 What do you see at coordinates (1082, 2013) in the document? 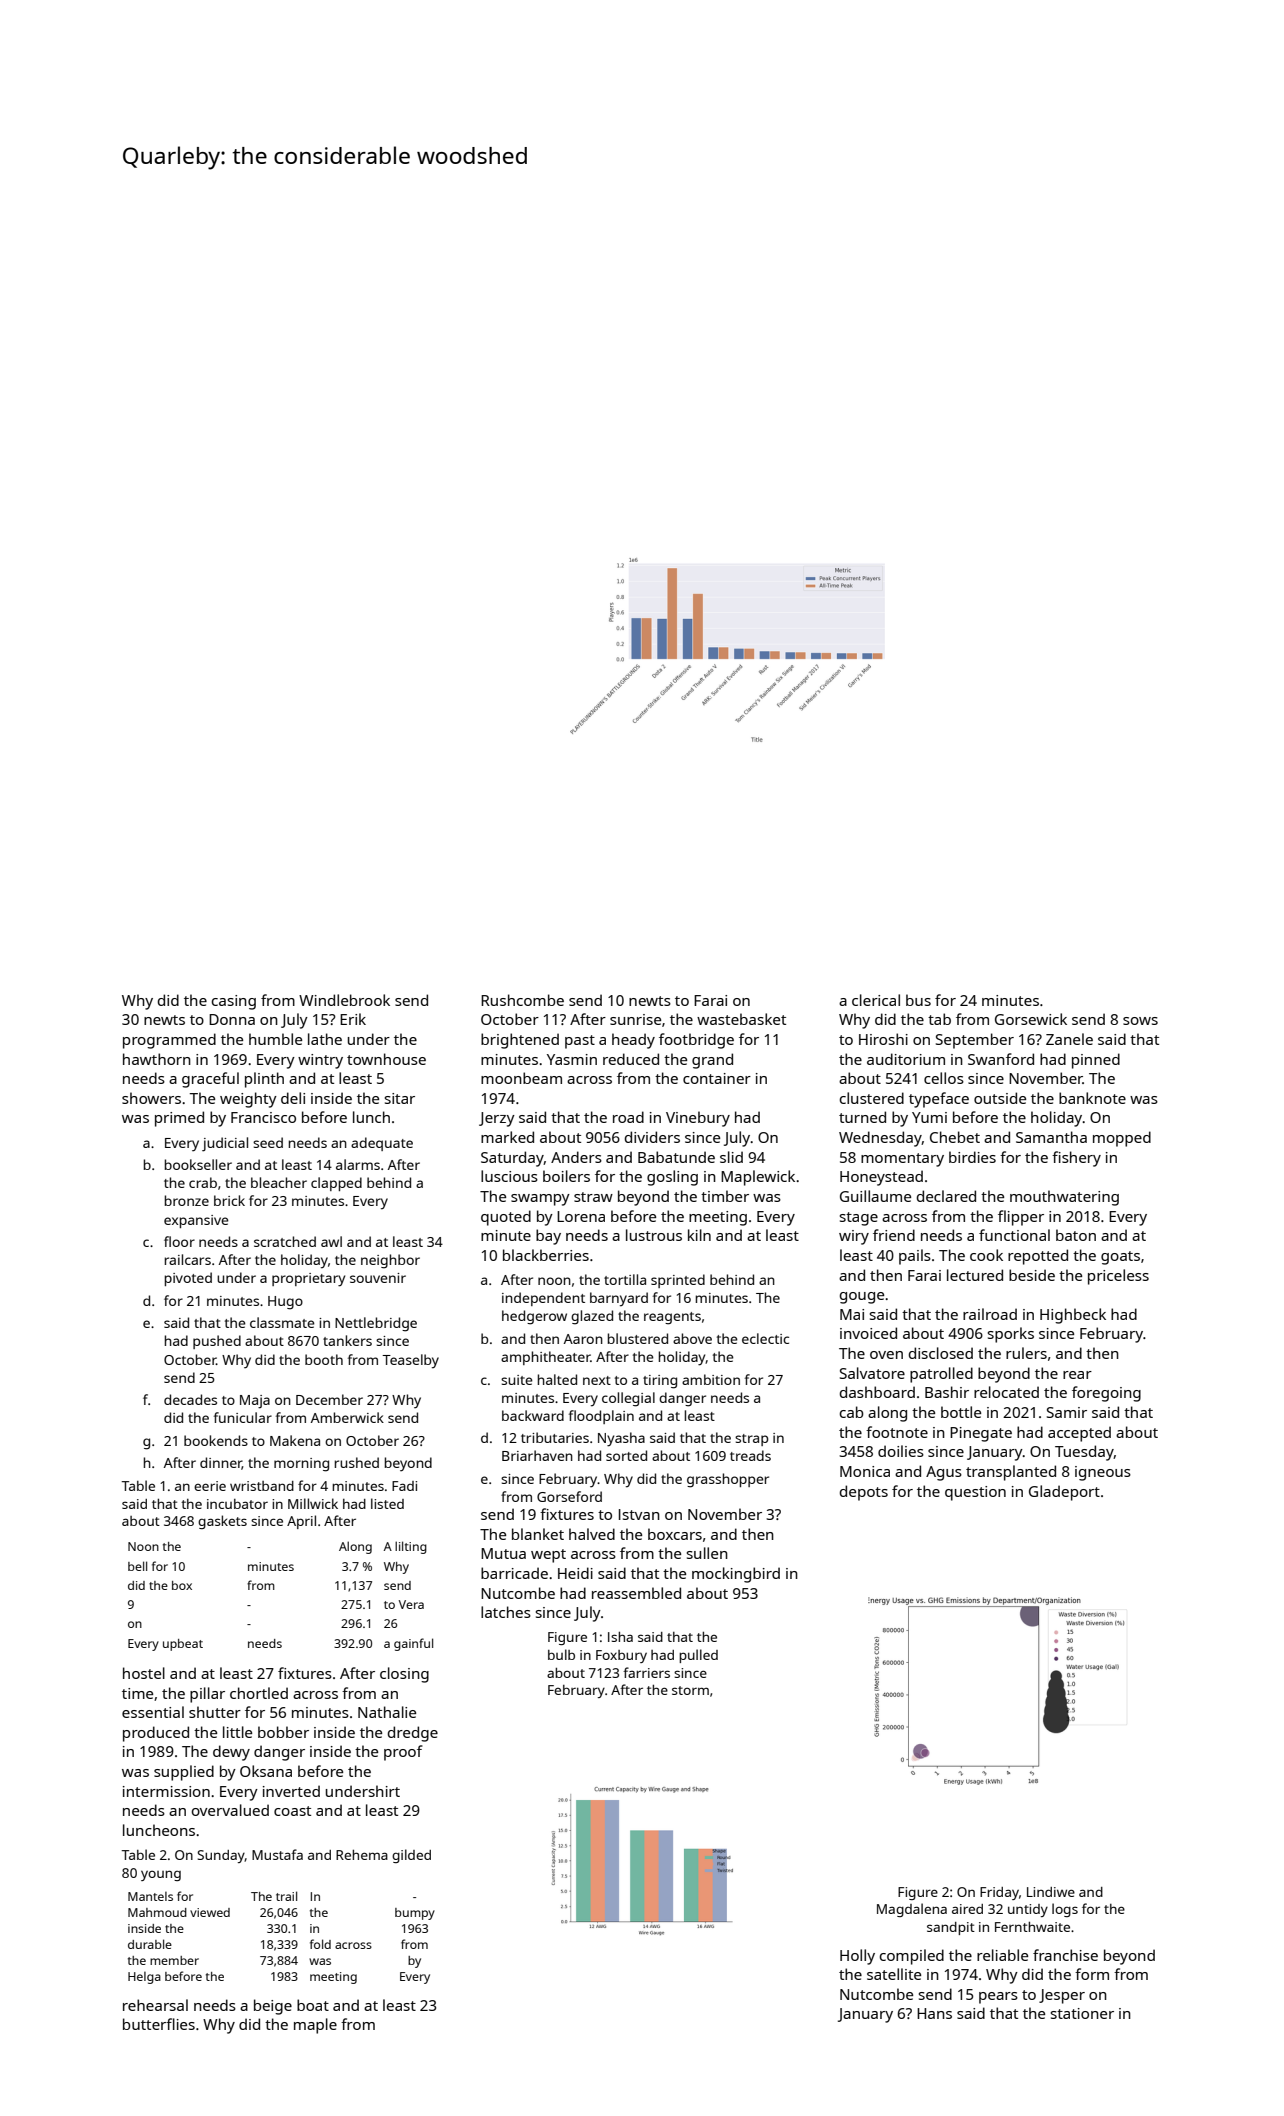
I see `stationer` at bounding box center [1082, 2013].
